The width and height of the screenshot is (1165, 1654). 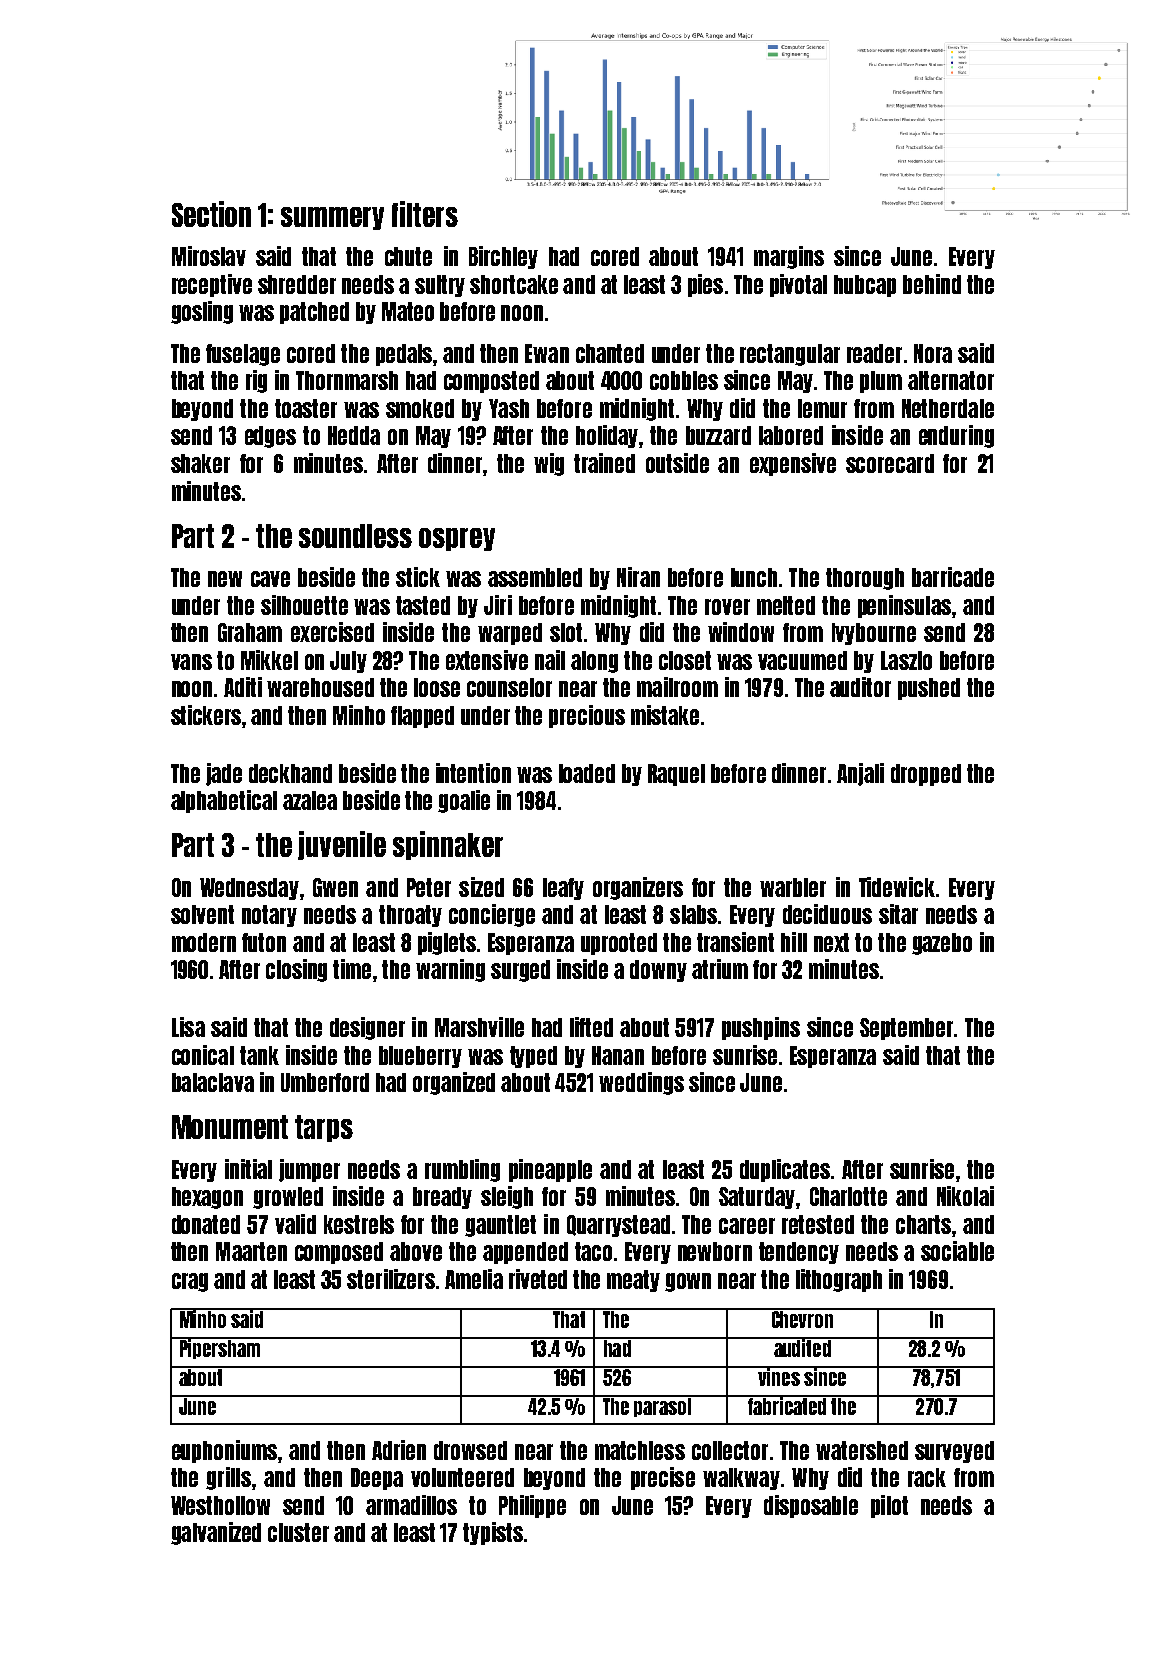 What do you see at coordinates (874, 634) in the screenshot?
I see `Ivybourne` at bounding box center [874, 634].
